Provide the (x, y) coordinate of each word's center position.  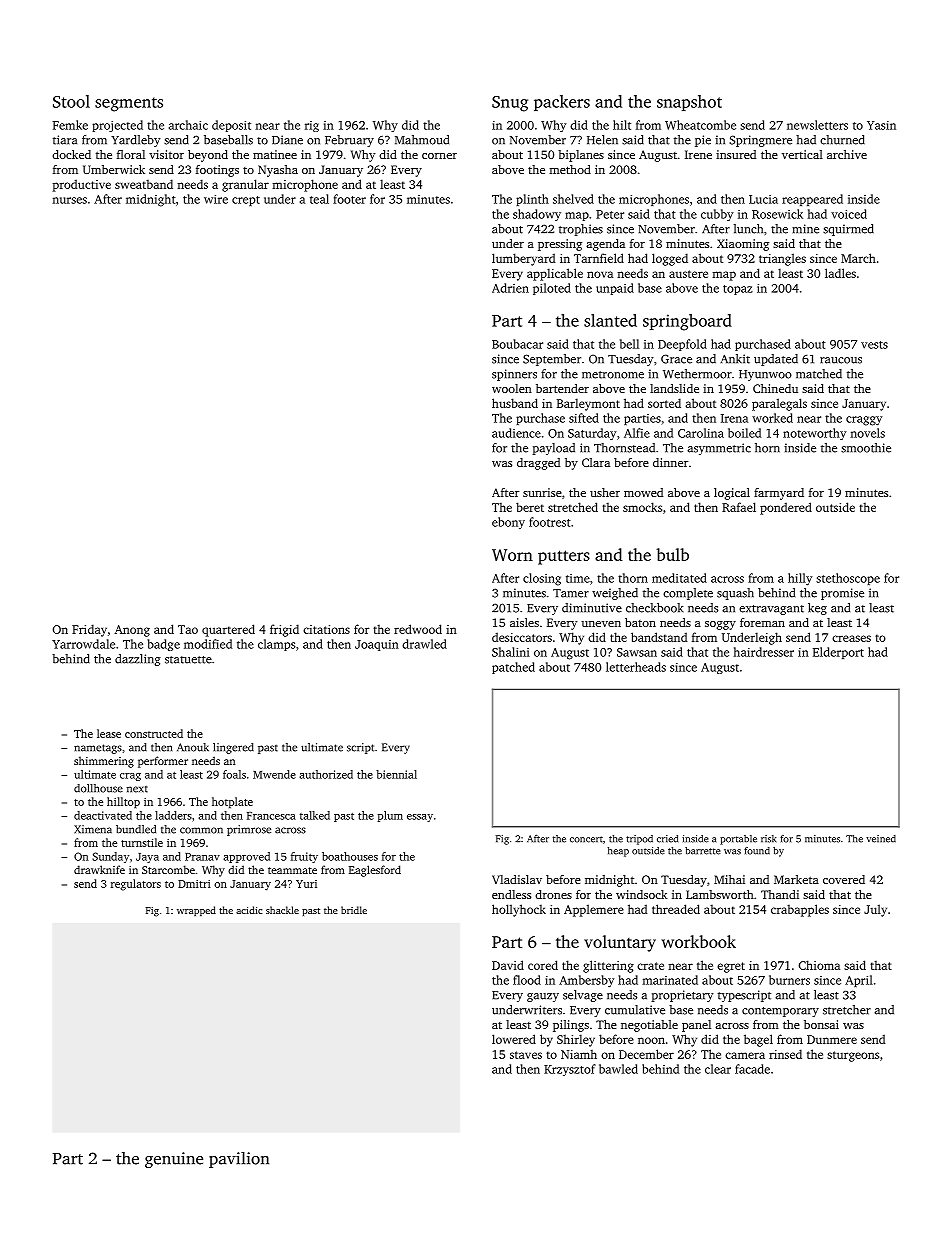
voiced (849, 214)
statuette (188, 660)
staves (526, 1055)
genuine (174, 1160)
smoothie (866, 448)
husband (515, 403)
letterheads (636, 667)
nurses (70, 200)
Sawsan (637, 652)
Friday (89, 630)
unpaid (615, 289)
